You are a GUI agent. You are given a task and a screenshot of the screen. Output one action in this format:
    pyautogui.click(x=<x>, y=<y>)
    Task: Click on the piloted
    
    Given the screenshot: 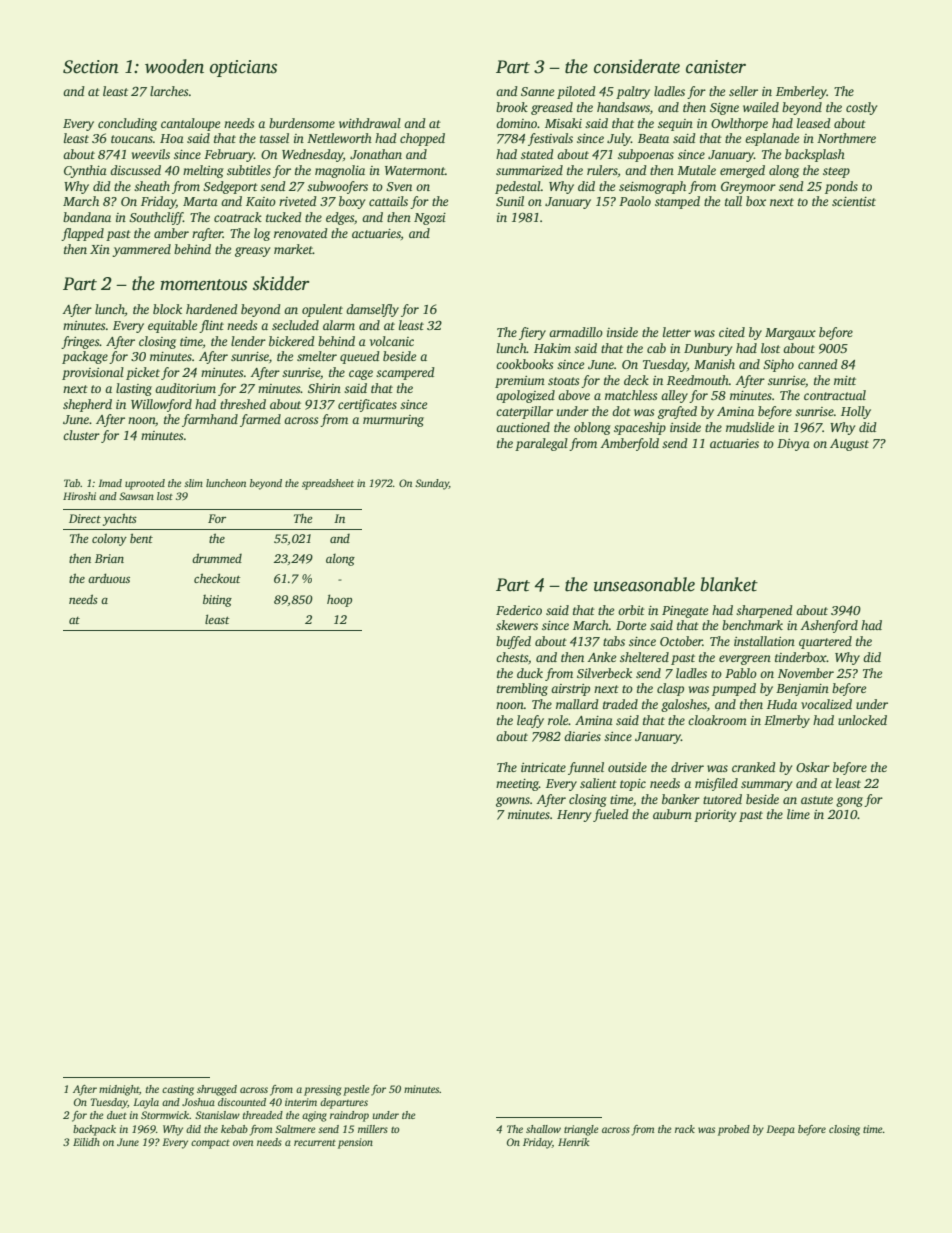 What is the action you would take?
    pyautogui.click(x=576, y=92)
